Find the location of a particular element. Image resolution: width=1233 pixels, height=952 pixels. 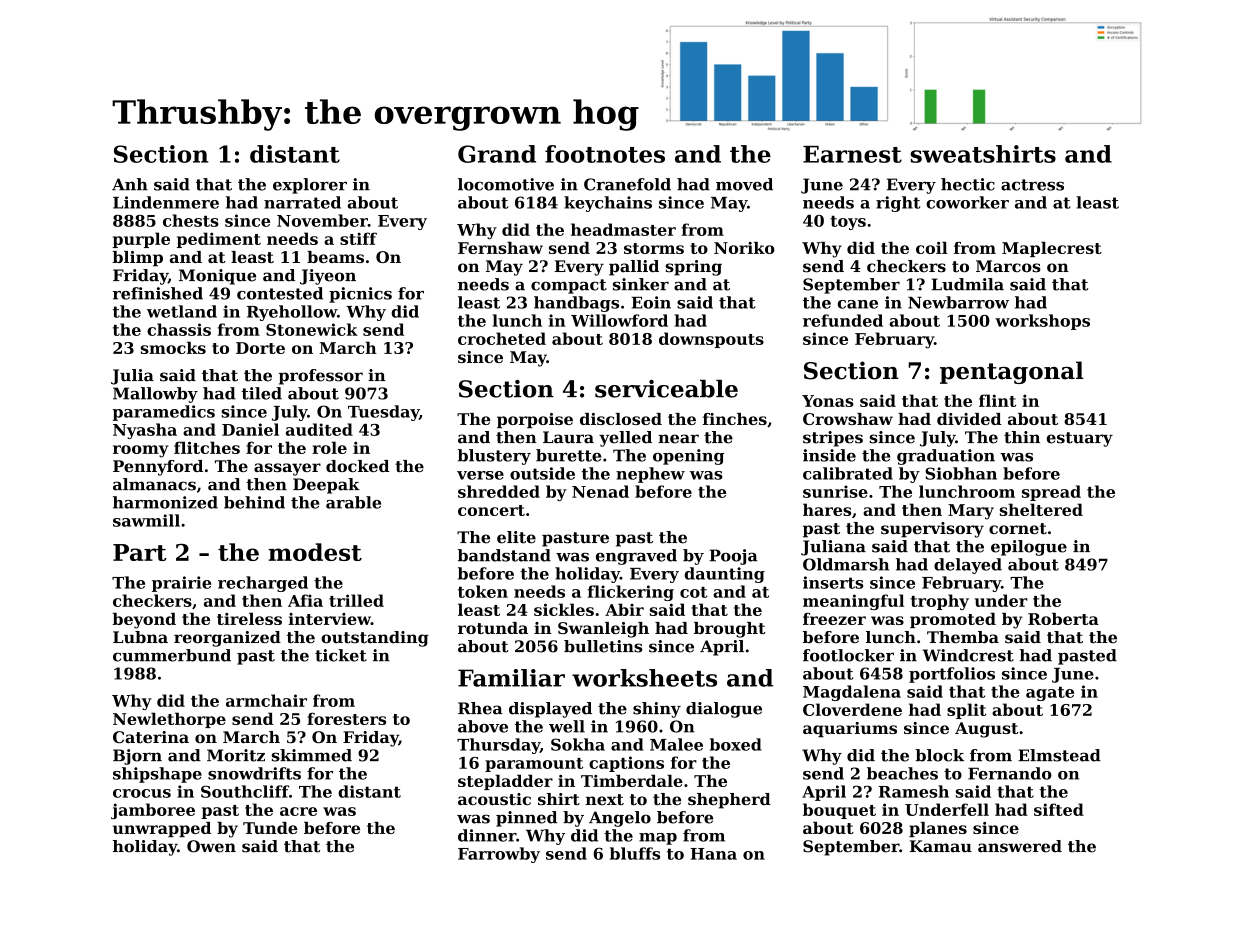

Hana is located at coordinates (713, 854).
